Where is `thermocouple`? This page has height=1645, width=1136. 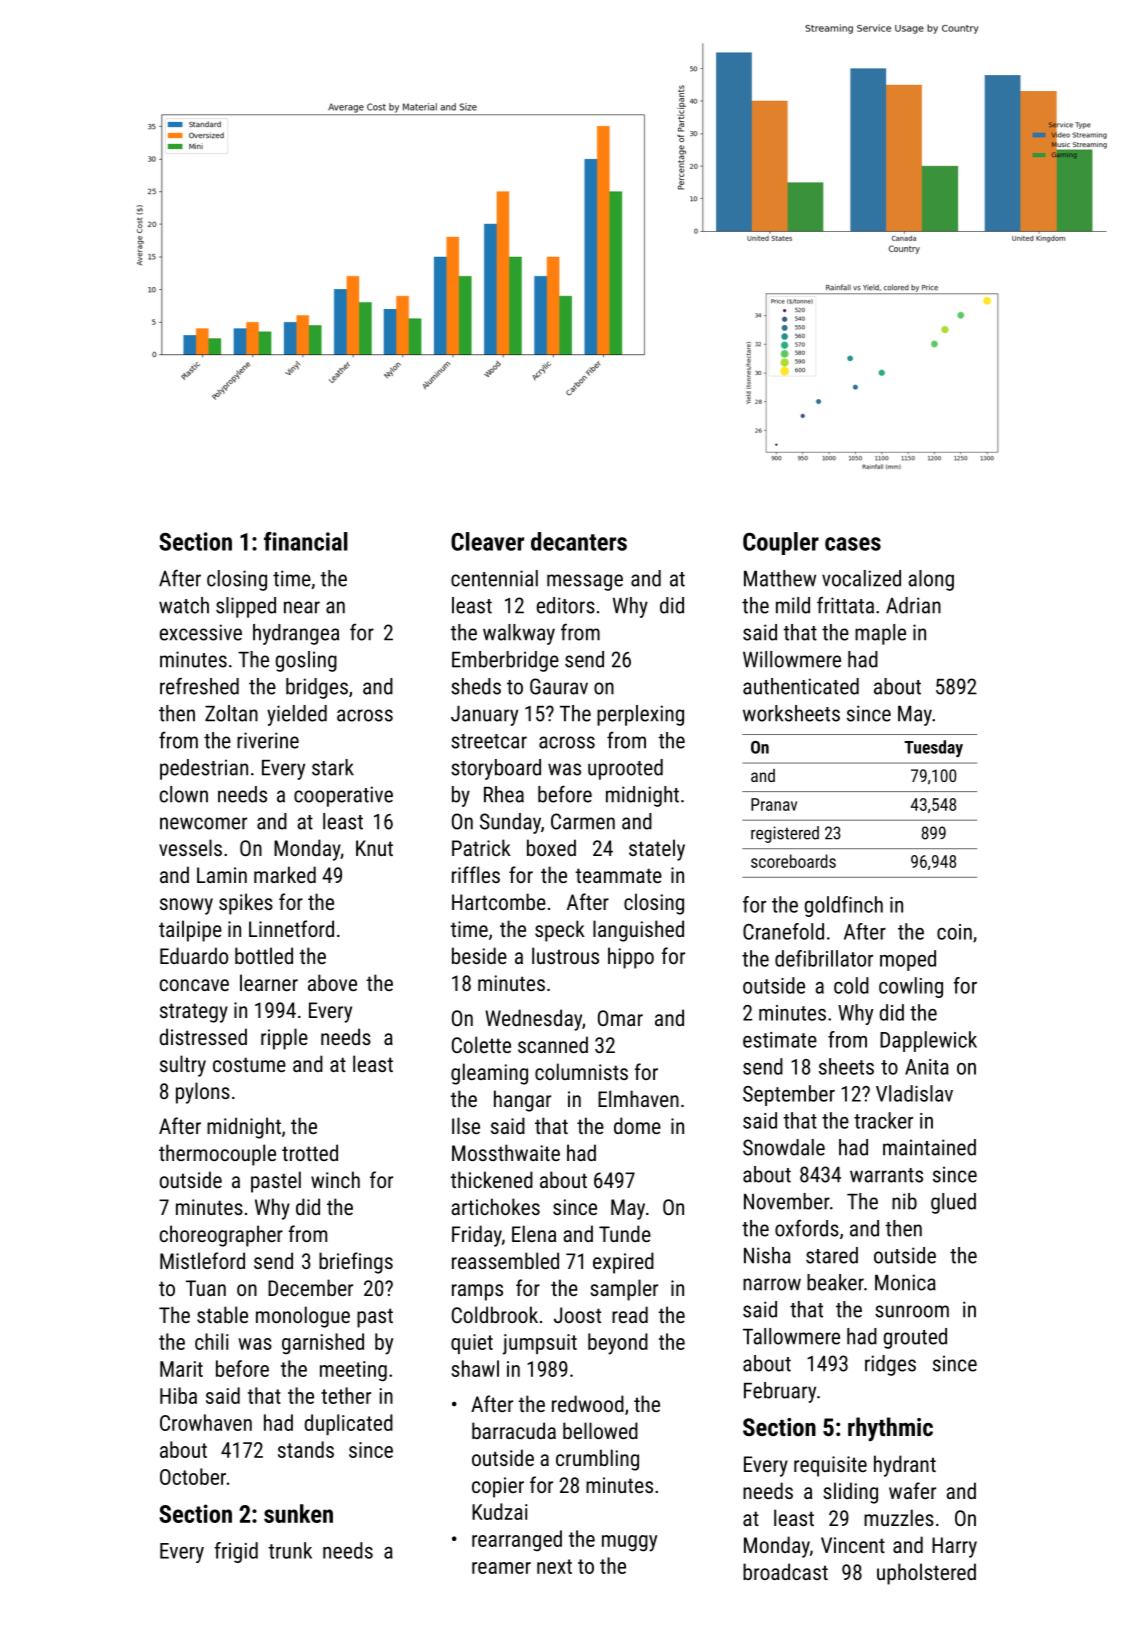
thermocouple is located at coordinates (217, 1155).
